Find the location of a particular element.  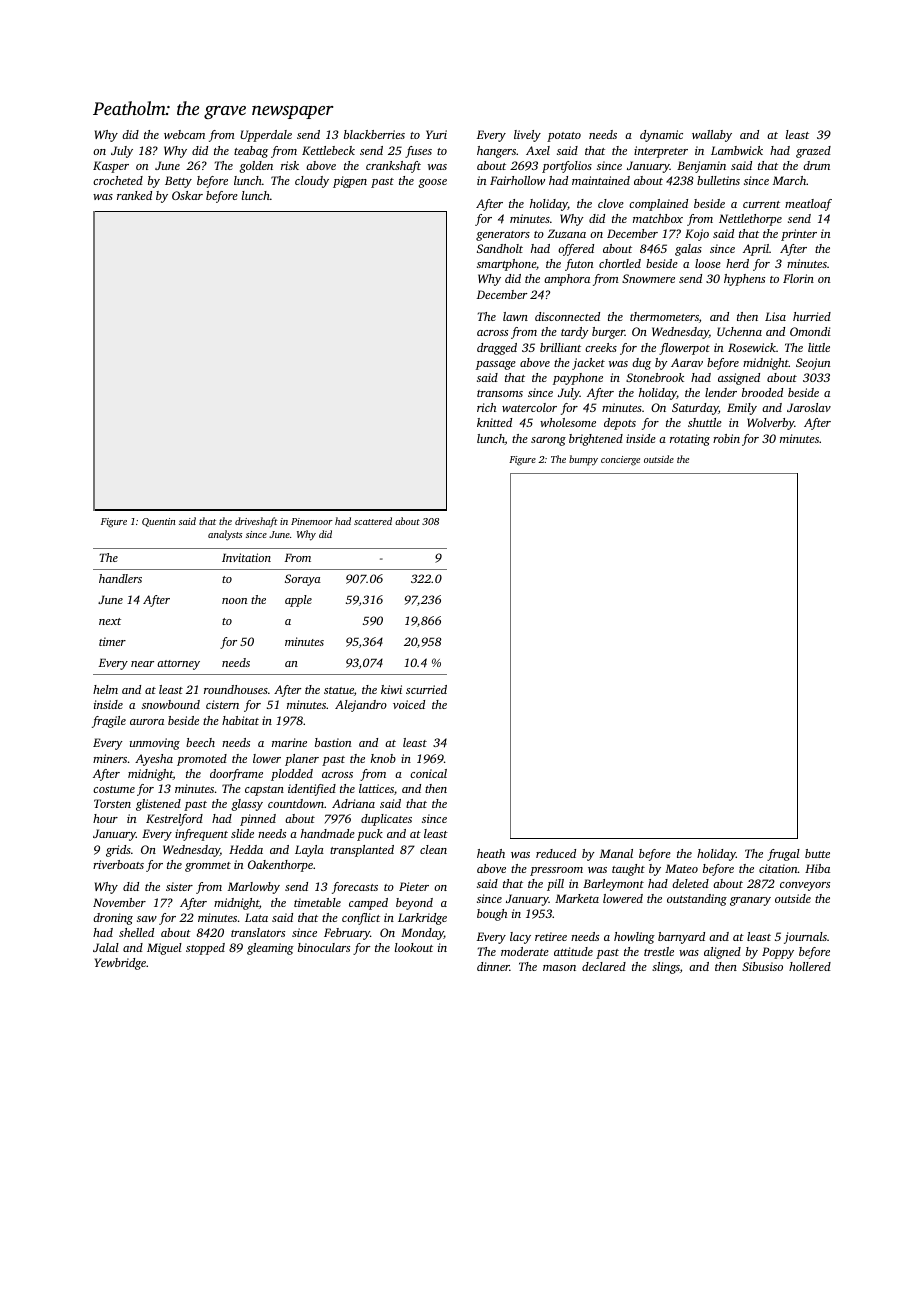

wallaby is located at coordinates (712, 136).
